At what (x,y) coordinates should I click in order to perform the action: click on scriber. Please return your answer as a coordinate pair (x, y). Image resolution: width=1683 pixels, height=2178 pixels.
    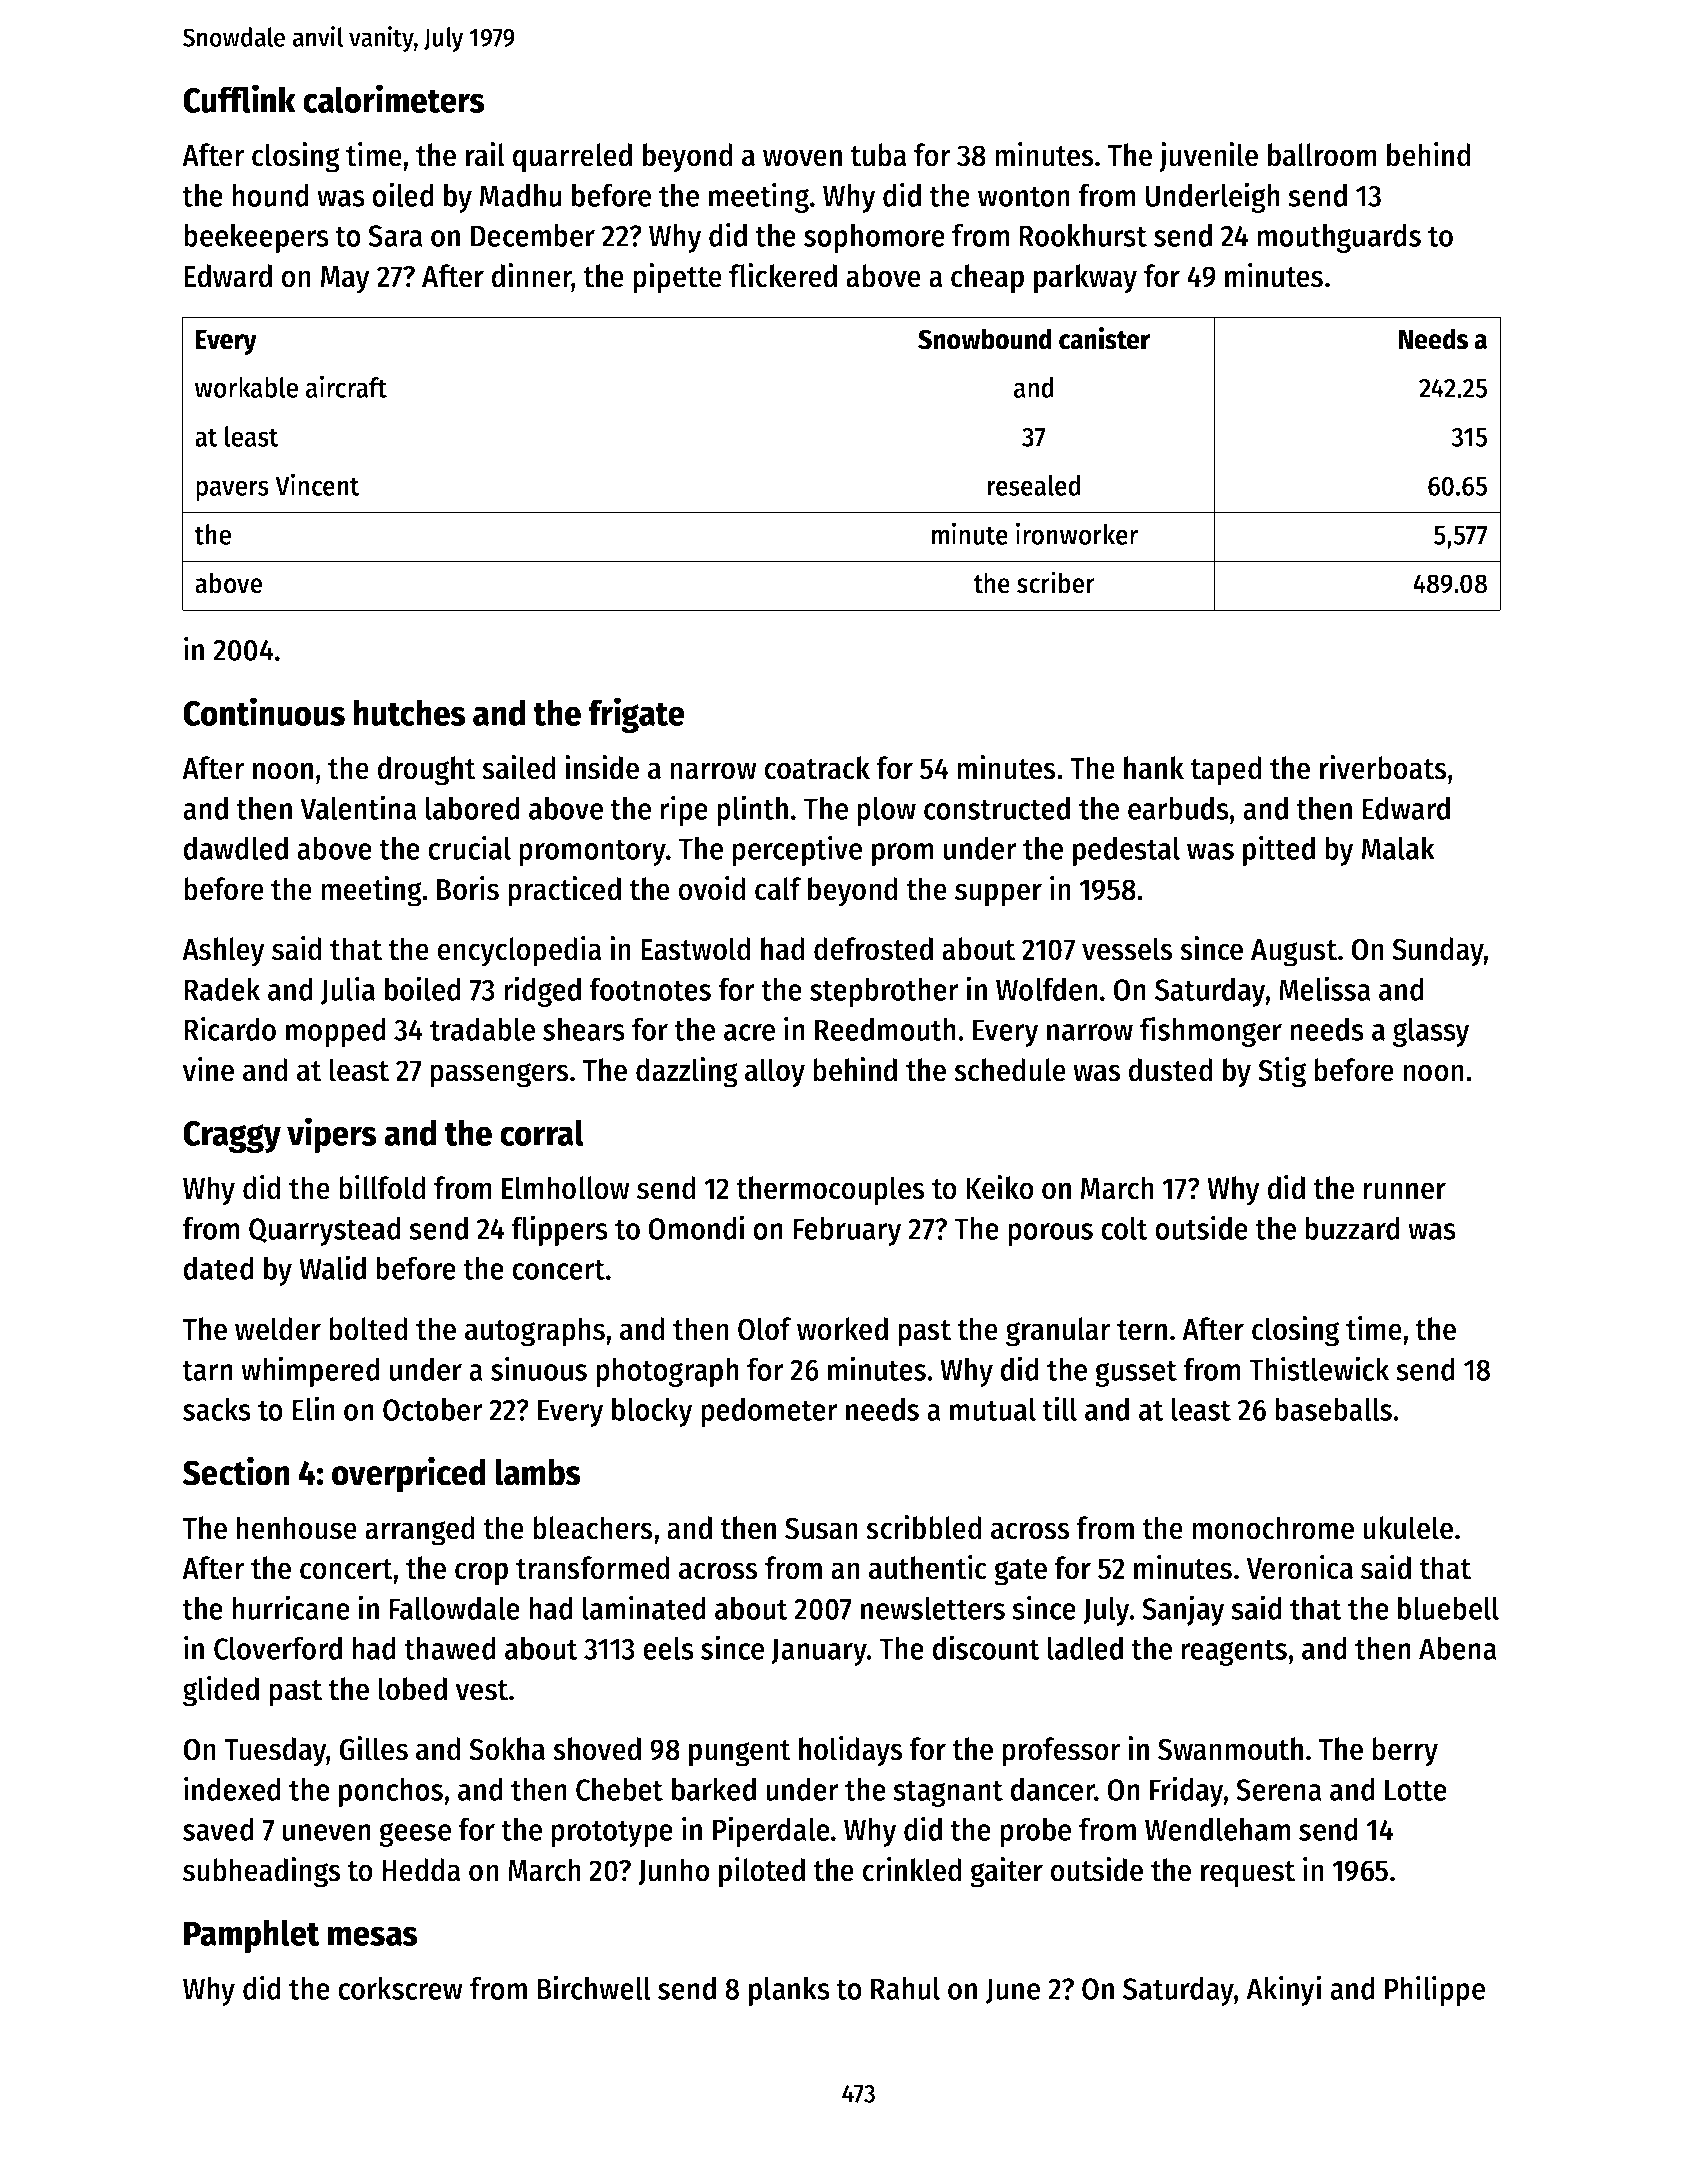
    Looking at the image, I should click on (1056, 582).
